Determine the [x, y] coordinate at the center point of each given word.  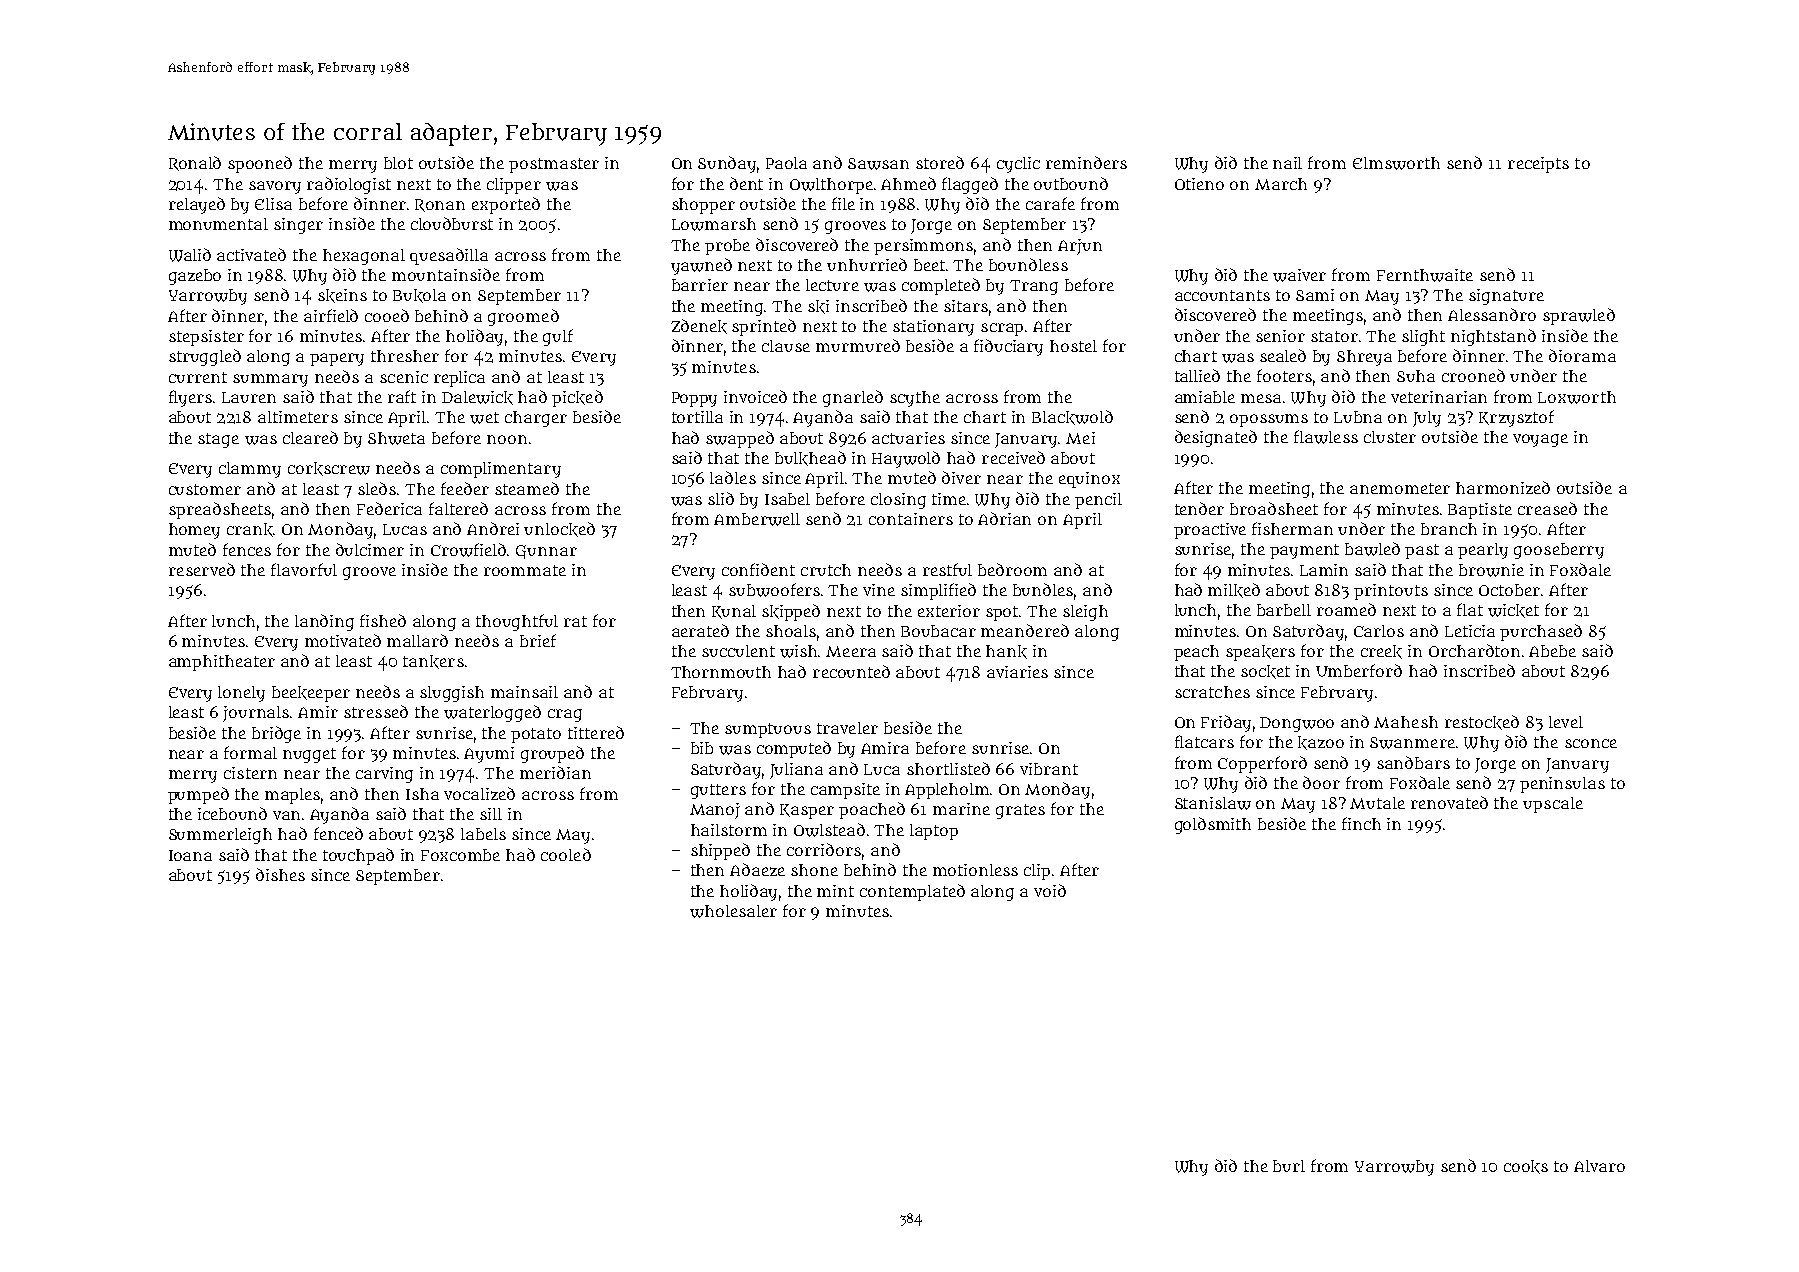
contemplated [912, 892]
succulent [738, 651]
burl [1289, 1166]
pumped [198, 795]
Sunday [727, 164]
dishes [280, 874]
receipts [1538, 165]
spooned [260, 164]
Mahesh [1406, 722]
